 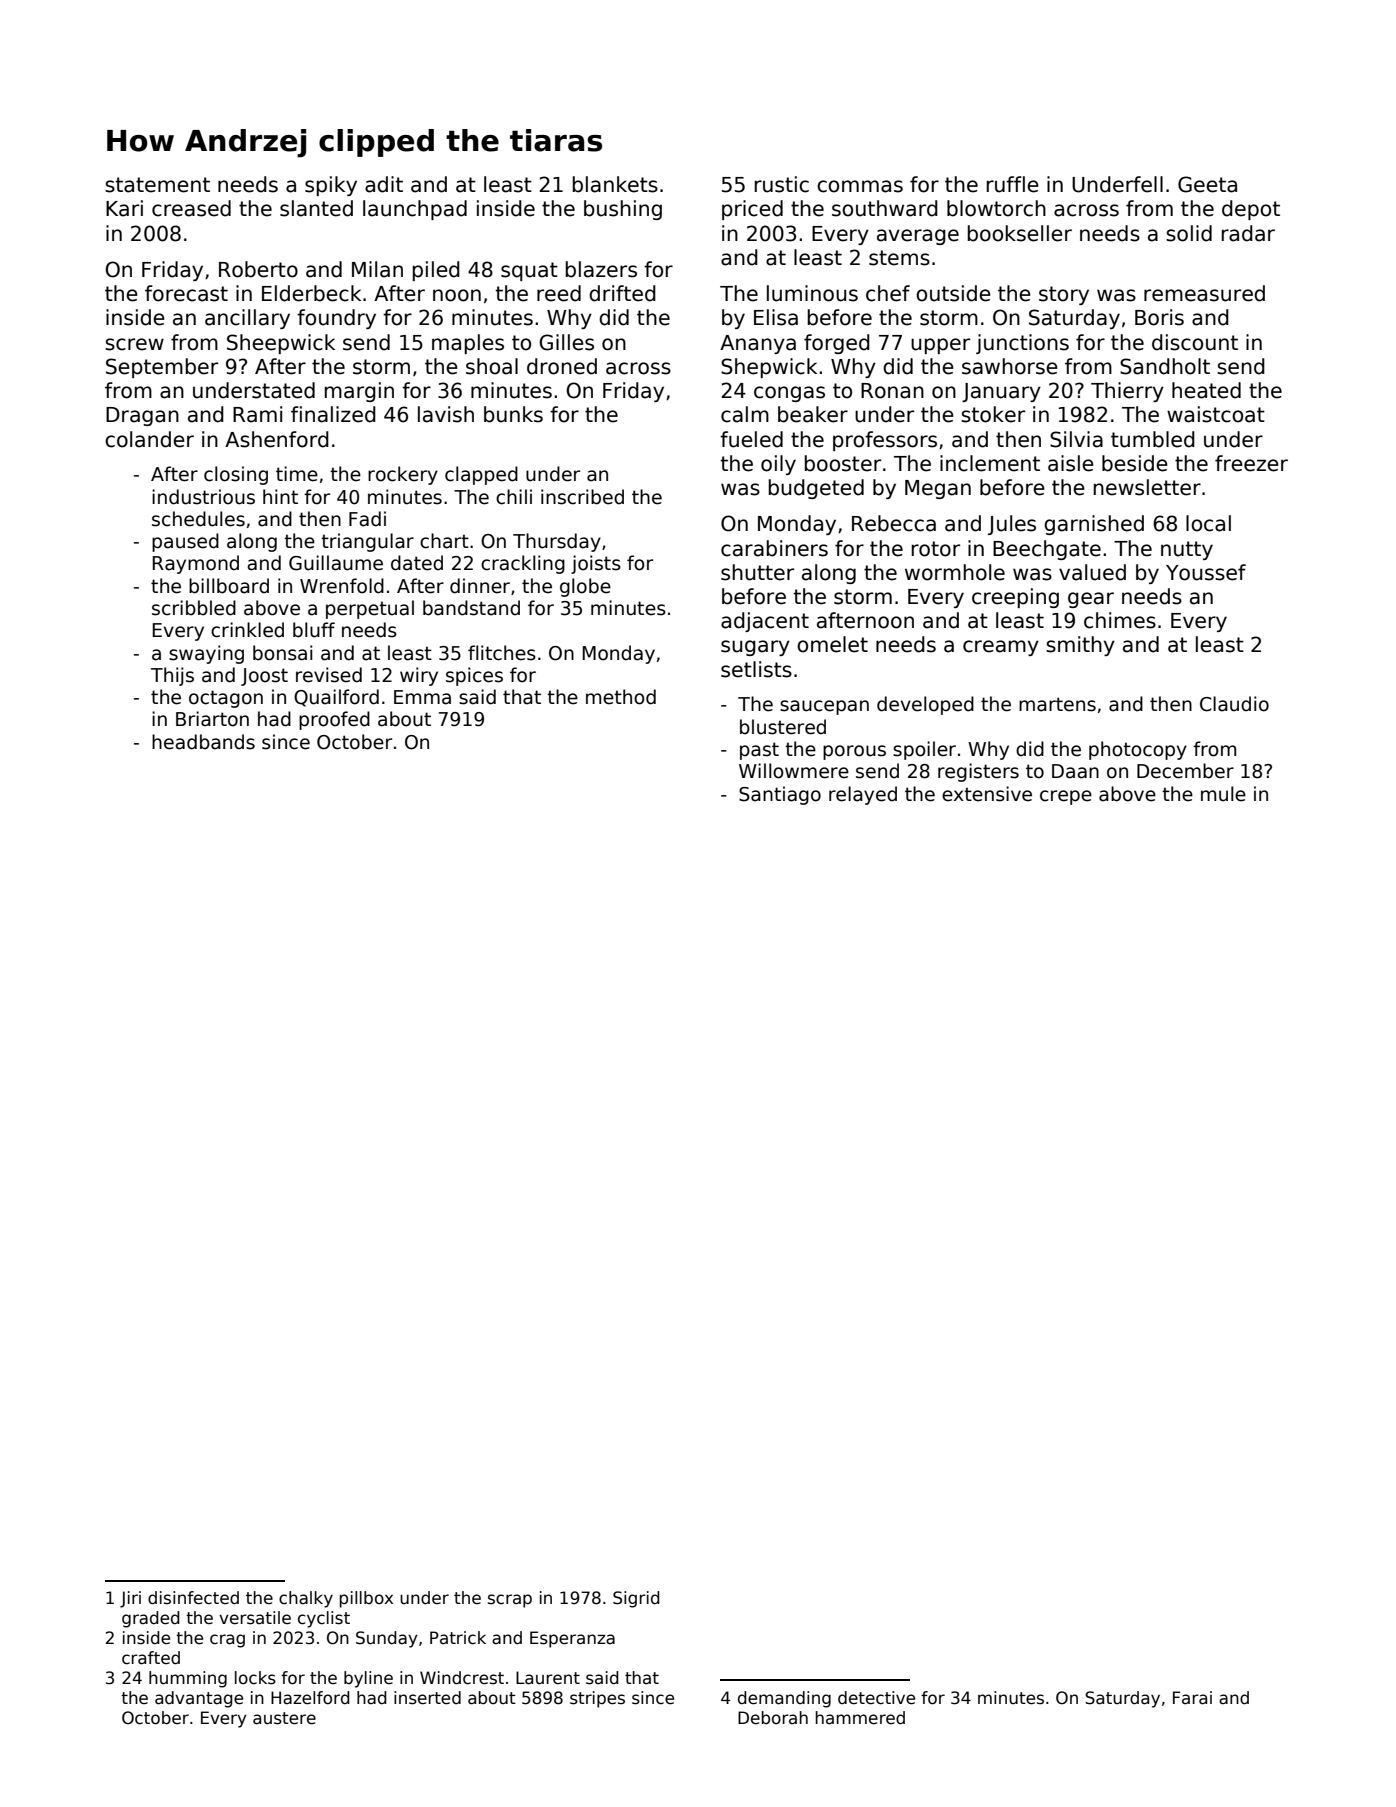 I want to click on ancillary, so click(x=247, y=319).
